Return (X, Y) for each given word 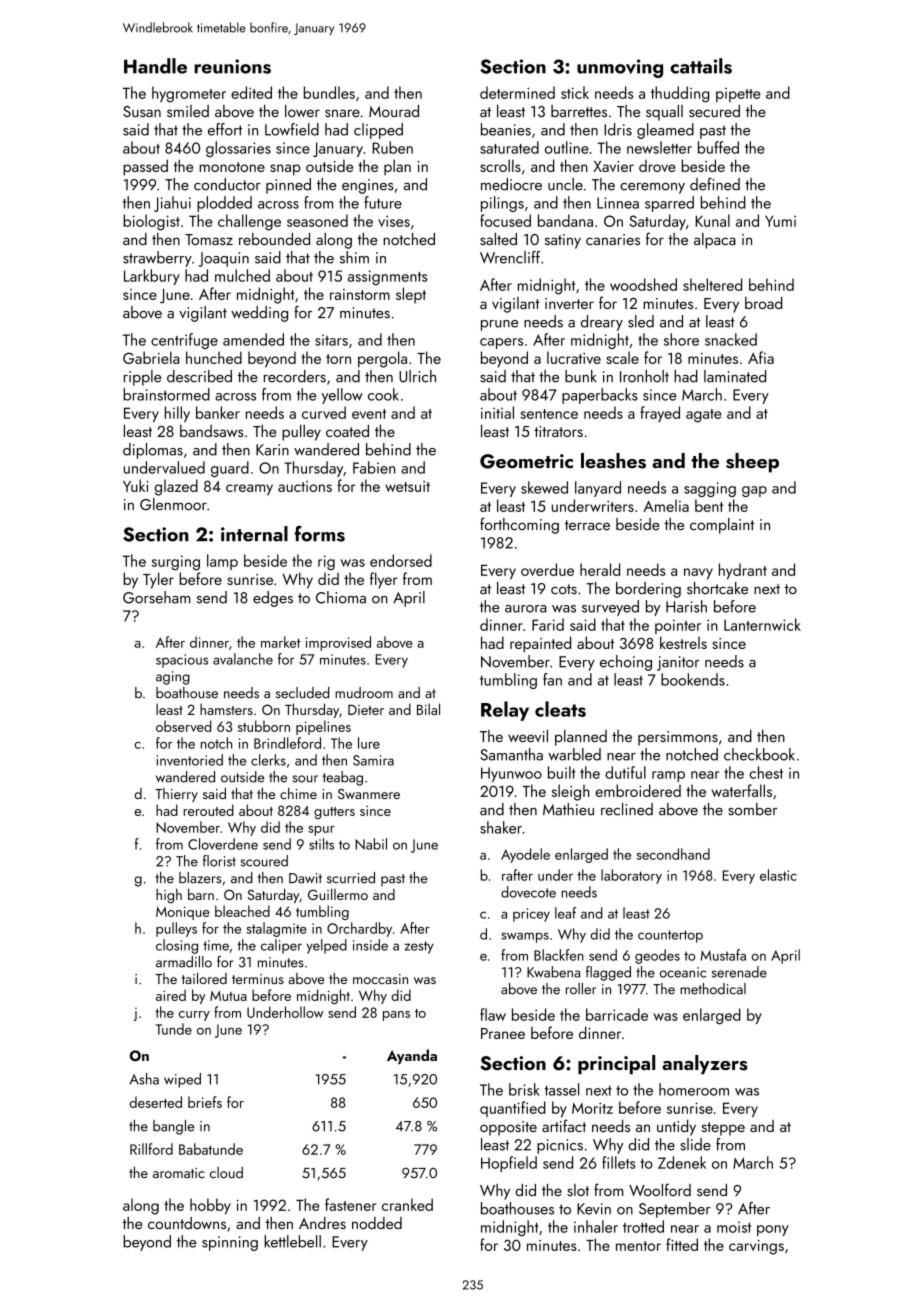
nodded (377, 1223)
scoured (264, 861)
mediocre (511, 184)
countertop (670, 936)
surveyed (610, 608)
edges (273, 599)
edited (251, 92)
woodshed (643, 284)
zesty (419, 947)
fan (552, 679)
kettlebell (292, 1241)
